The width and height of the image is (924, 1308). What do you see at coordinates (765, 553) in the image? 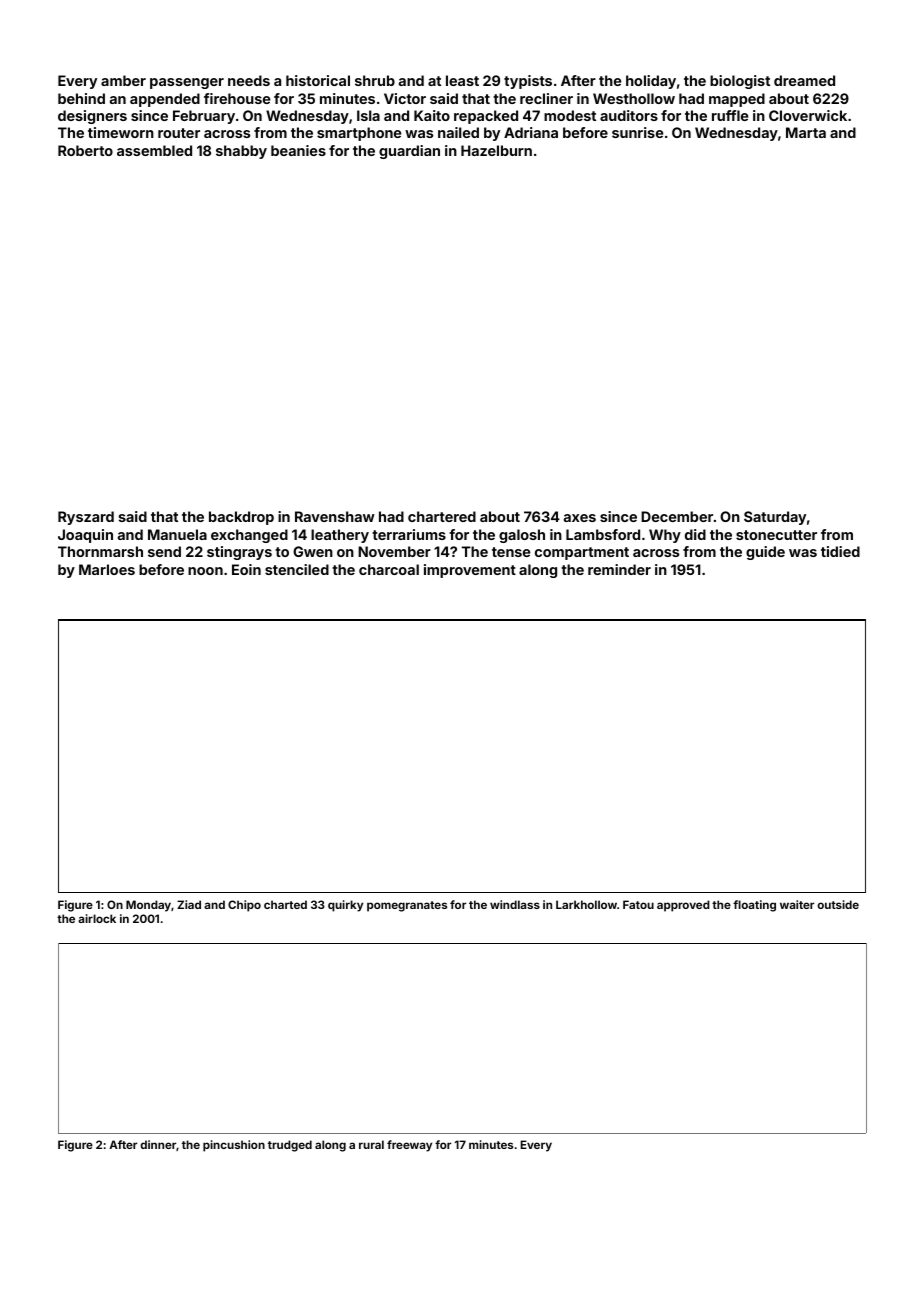
I see `guide` at bounding box center [765, 553].
